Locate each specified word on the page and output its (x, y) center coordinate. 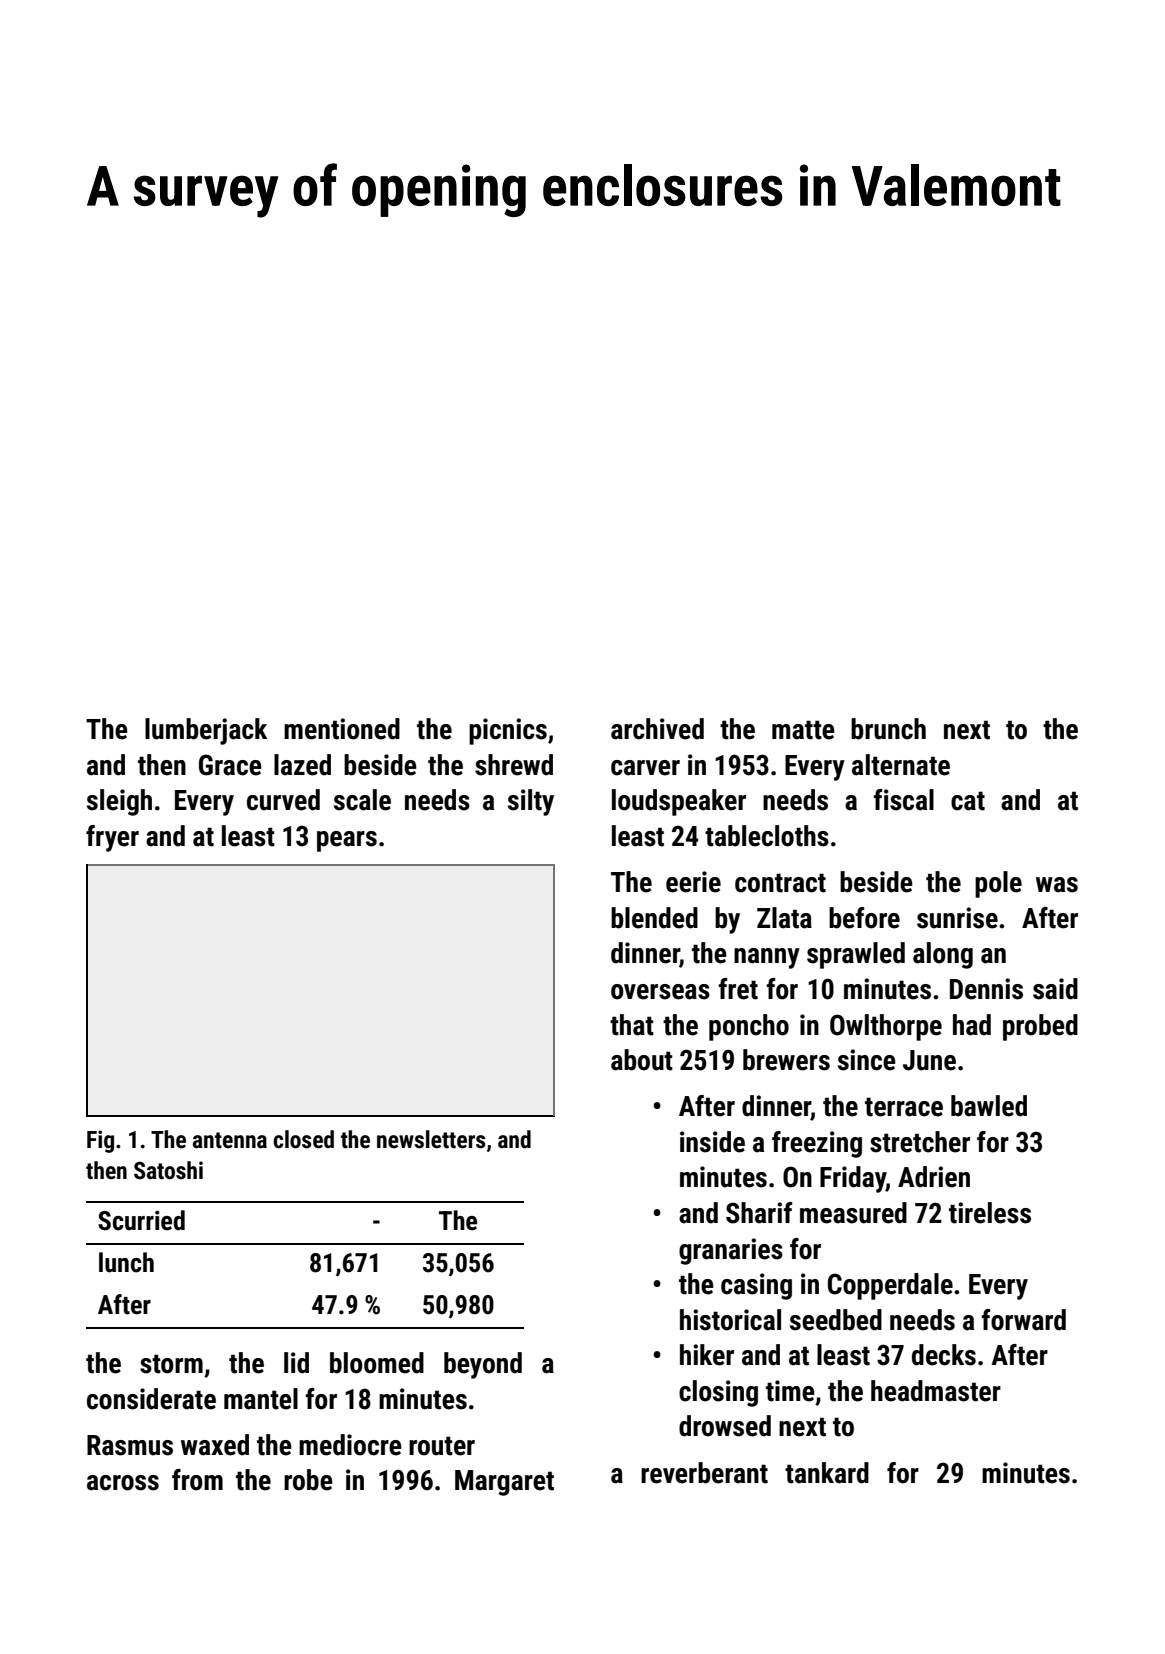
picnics (508, 731)
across (123, 1483)
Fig (100, 1141)
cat (968, 801)
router (442, 1446)
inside (712, 1142)
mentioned (342, 729)
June (929, 1060)
